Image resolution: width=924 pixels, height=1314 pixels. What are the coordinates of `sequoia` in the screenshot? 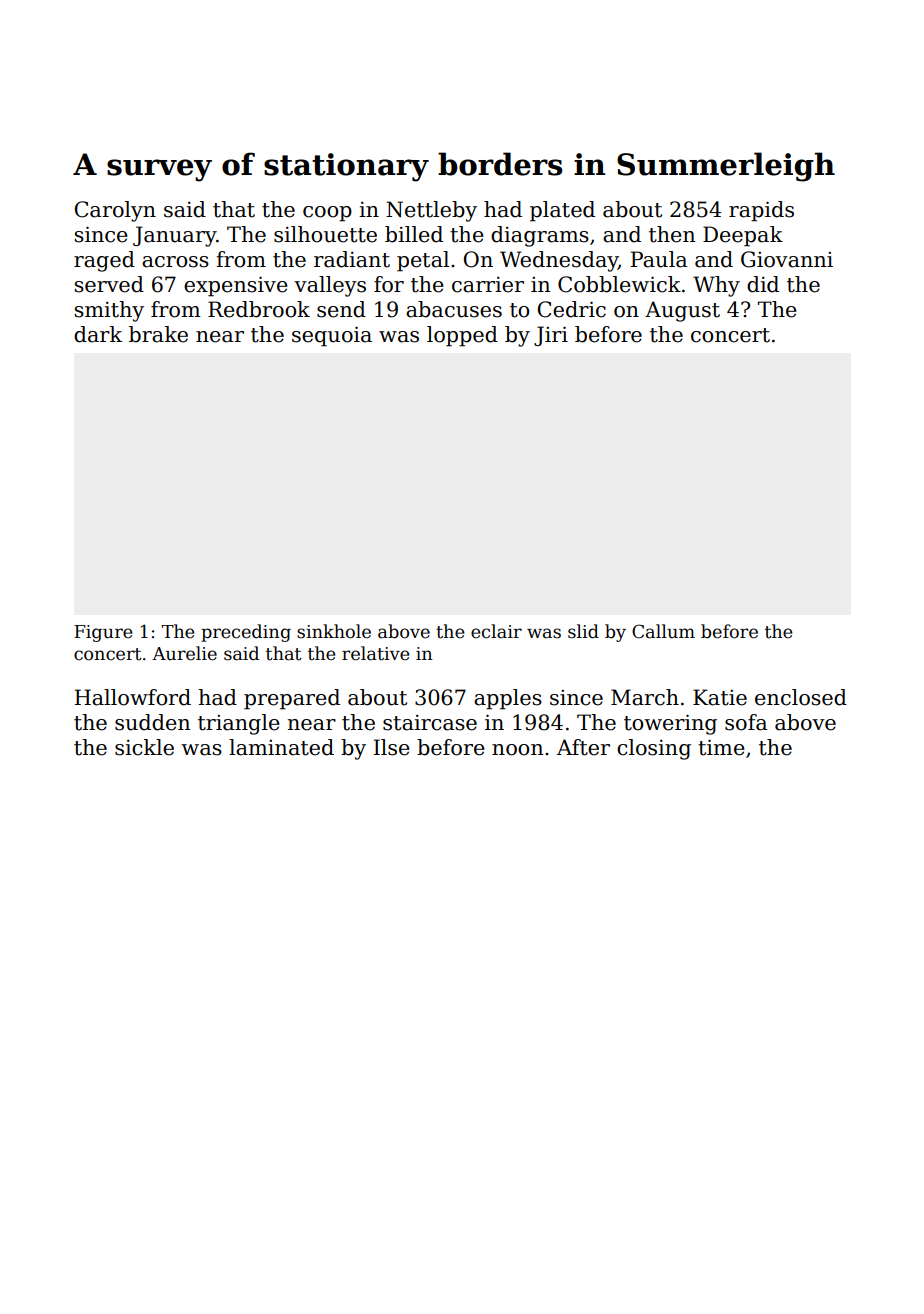 It's located at (332, 337).
